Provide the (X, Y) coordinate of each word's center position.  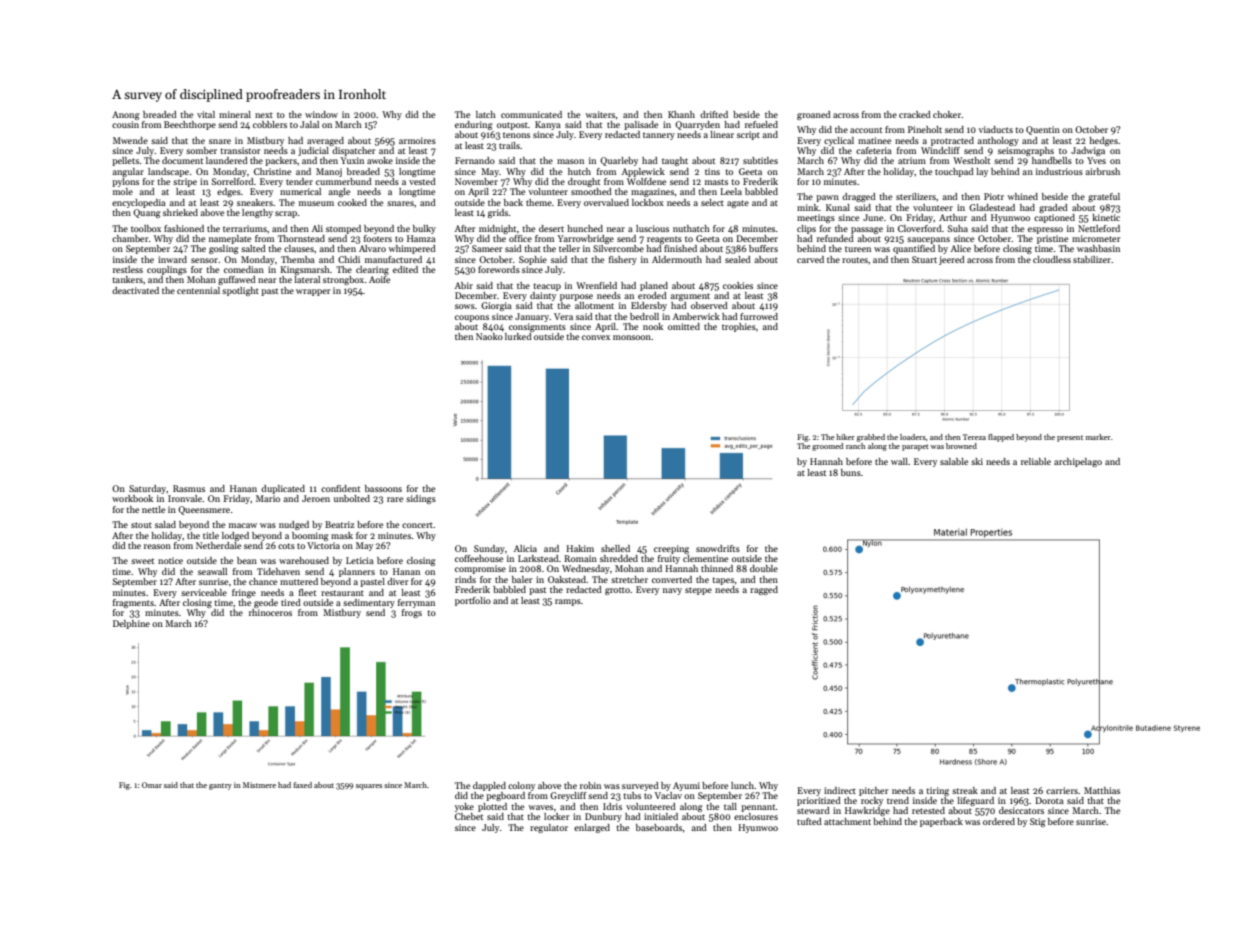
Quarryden (697, 125)
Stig (1037, 822)
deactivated (135, 290)
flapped (1001, 438)
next (264, 115)
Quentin (1043, 130)
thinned (717, 568)
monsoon (632, 337)
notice (170, 560)
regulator (549, 828)
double (764, 568)
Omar (152, 785)
